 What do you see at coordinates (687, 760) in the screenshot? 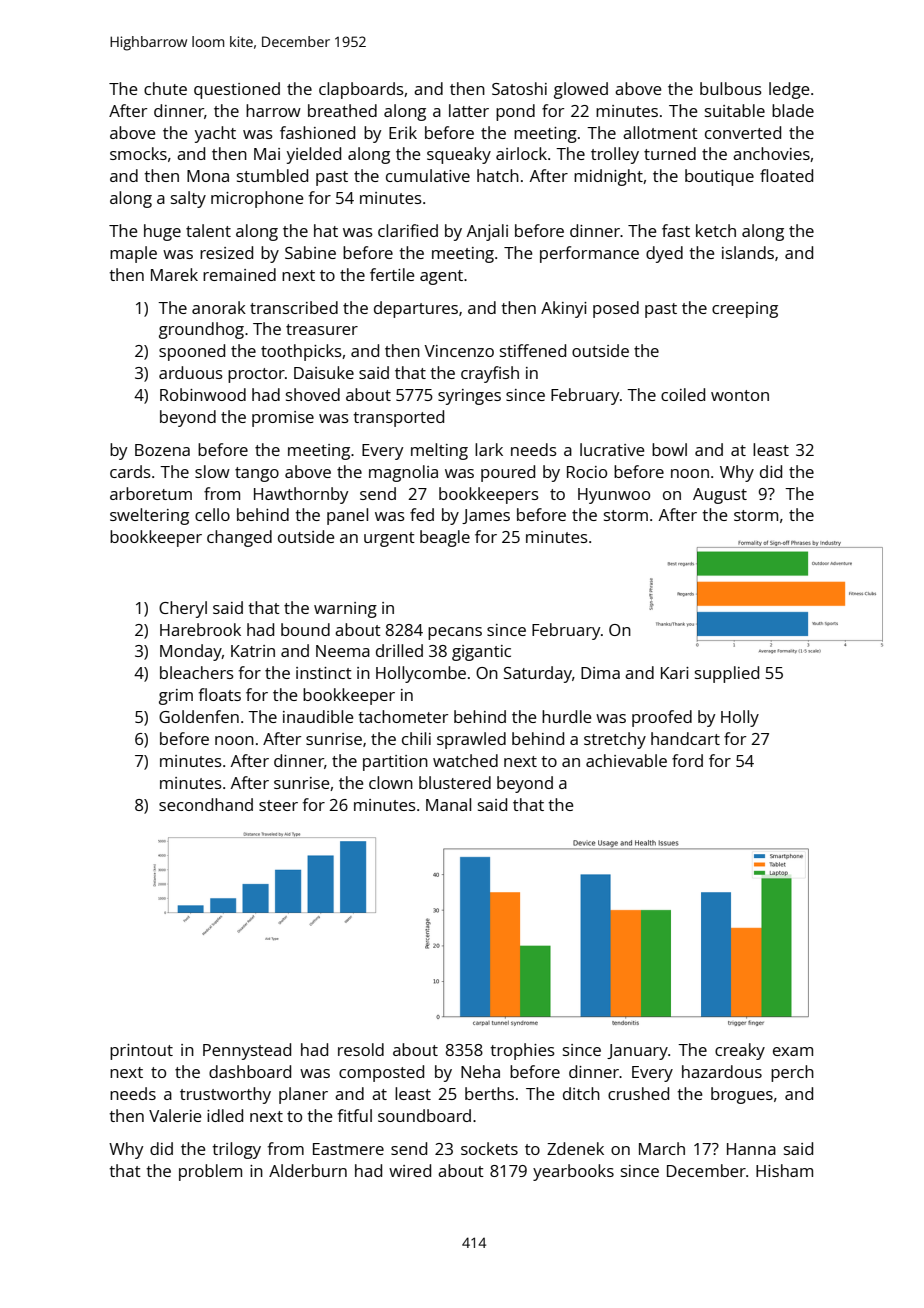
I see `ford` at bounding box center [687, 760].
